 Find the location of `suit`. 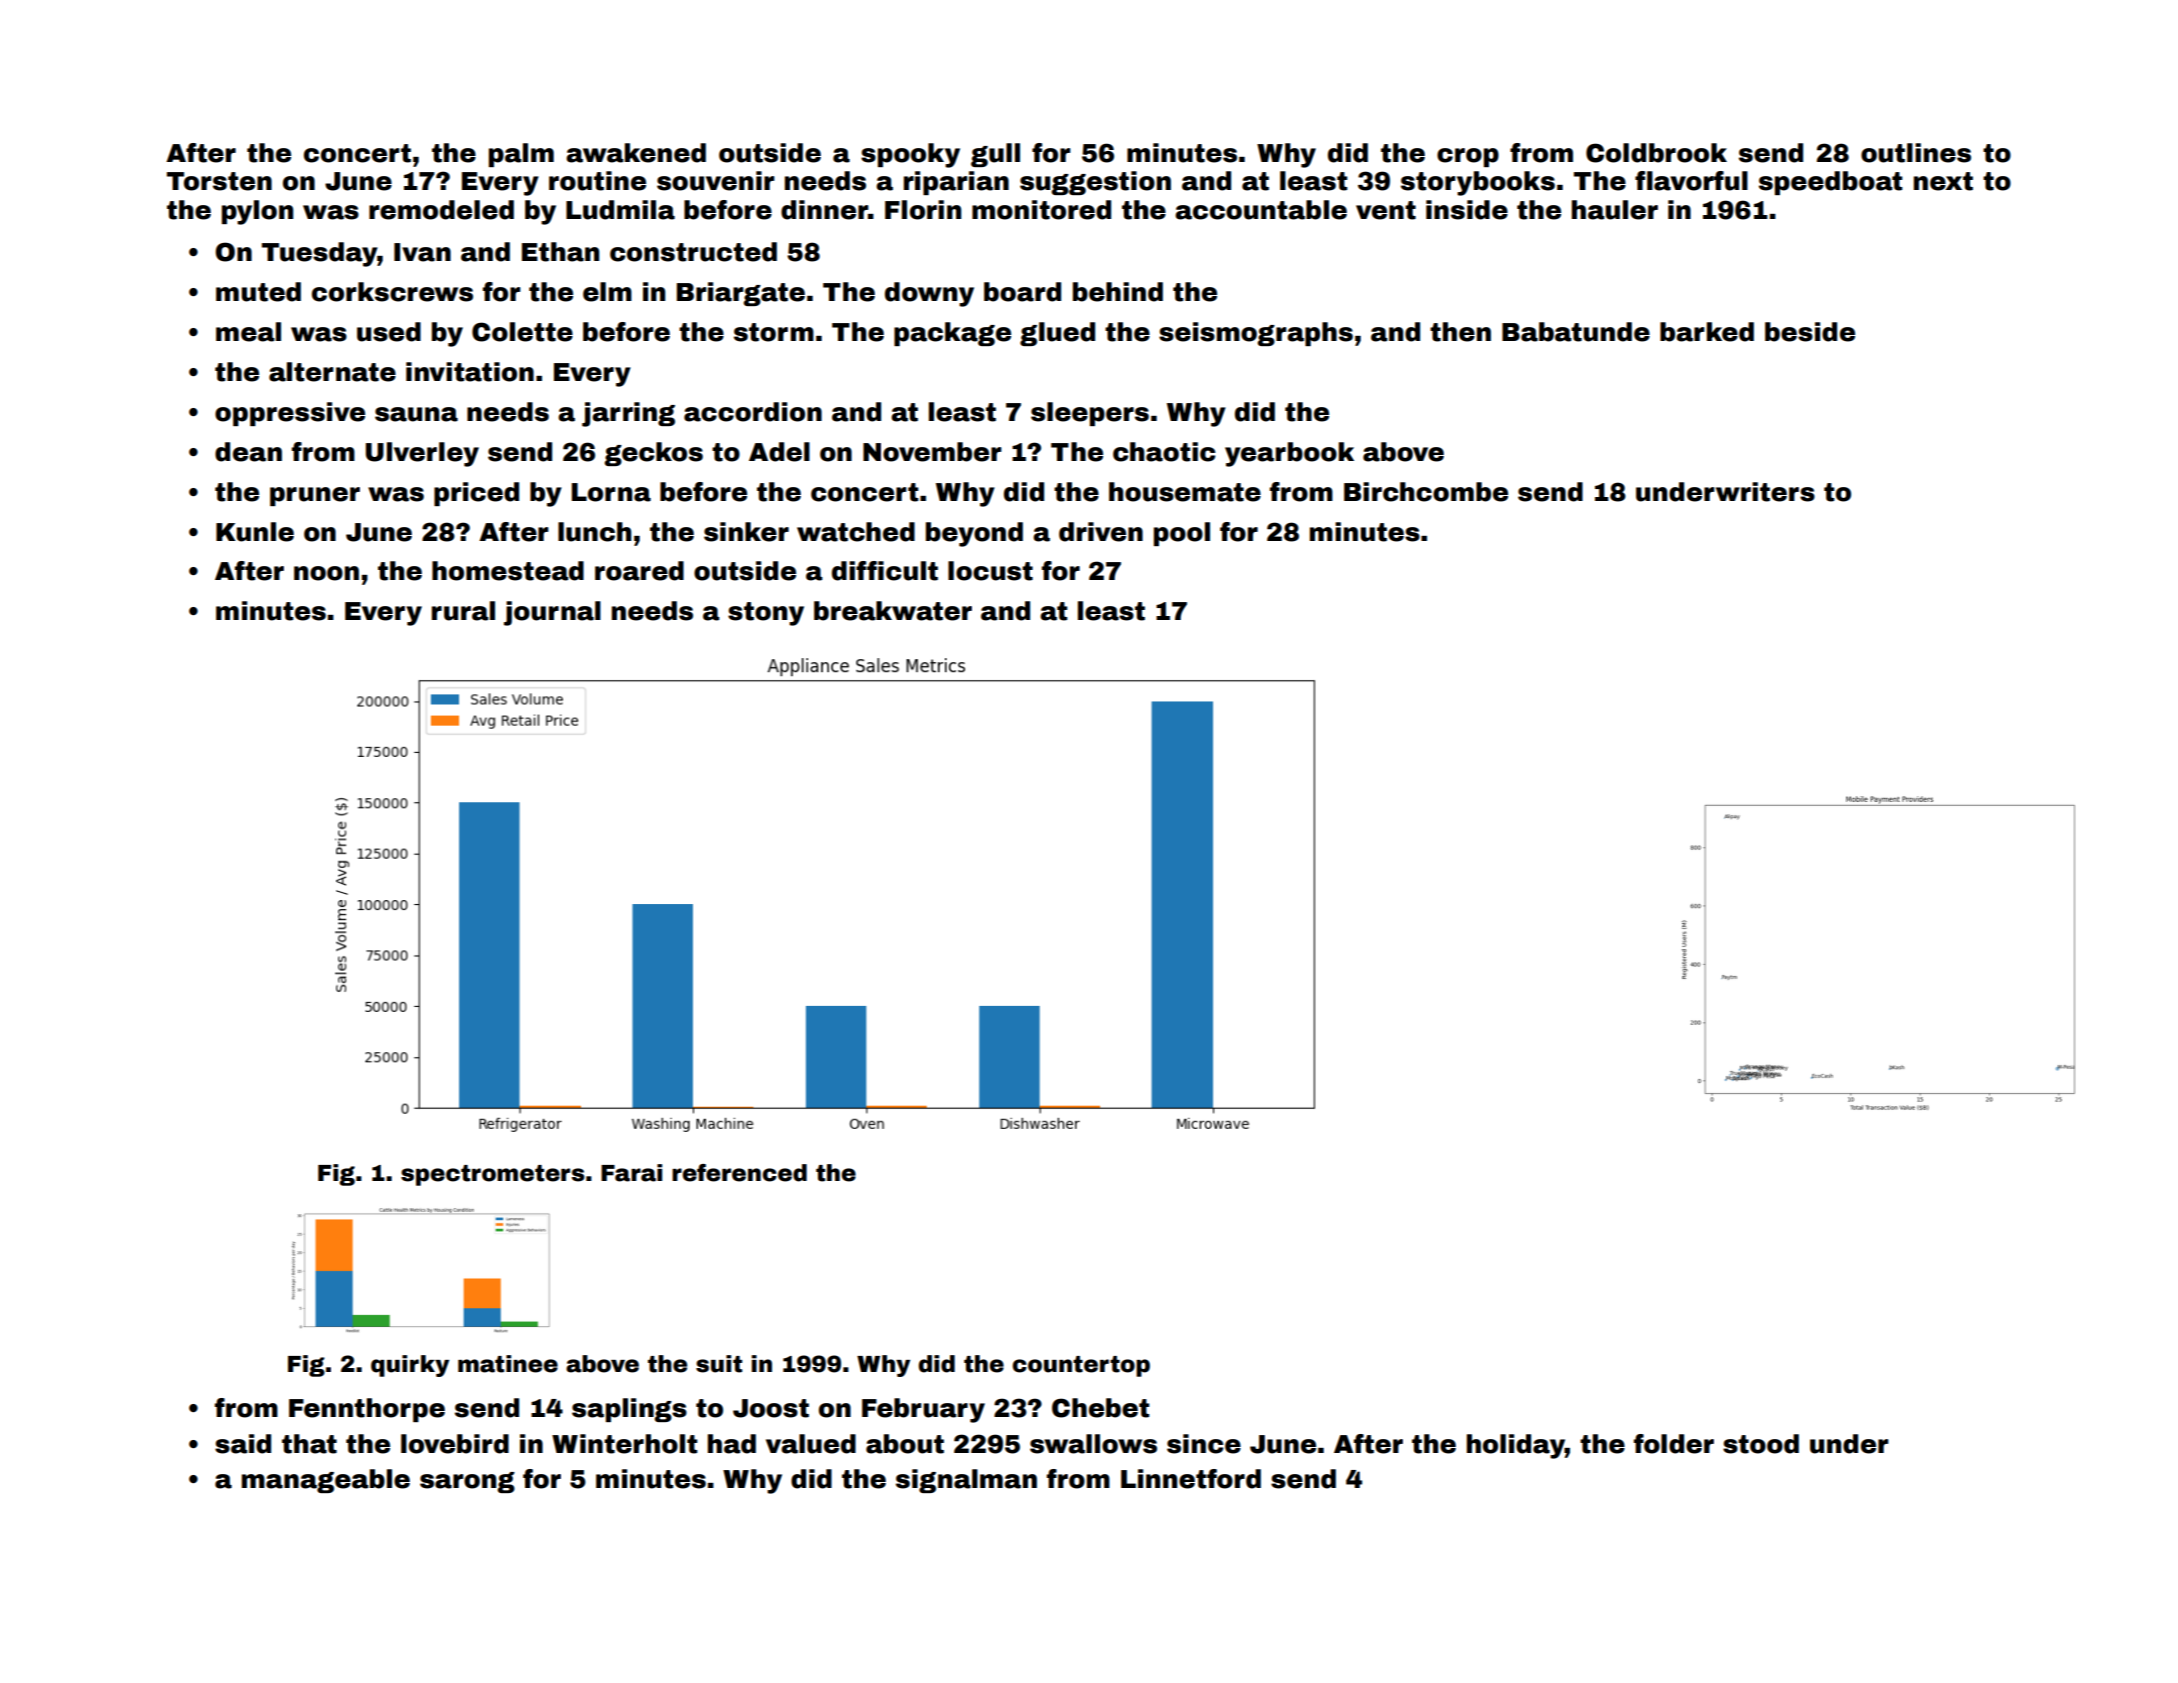

suit is located at coordinates (719, 1364).
